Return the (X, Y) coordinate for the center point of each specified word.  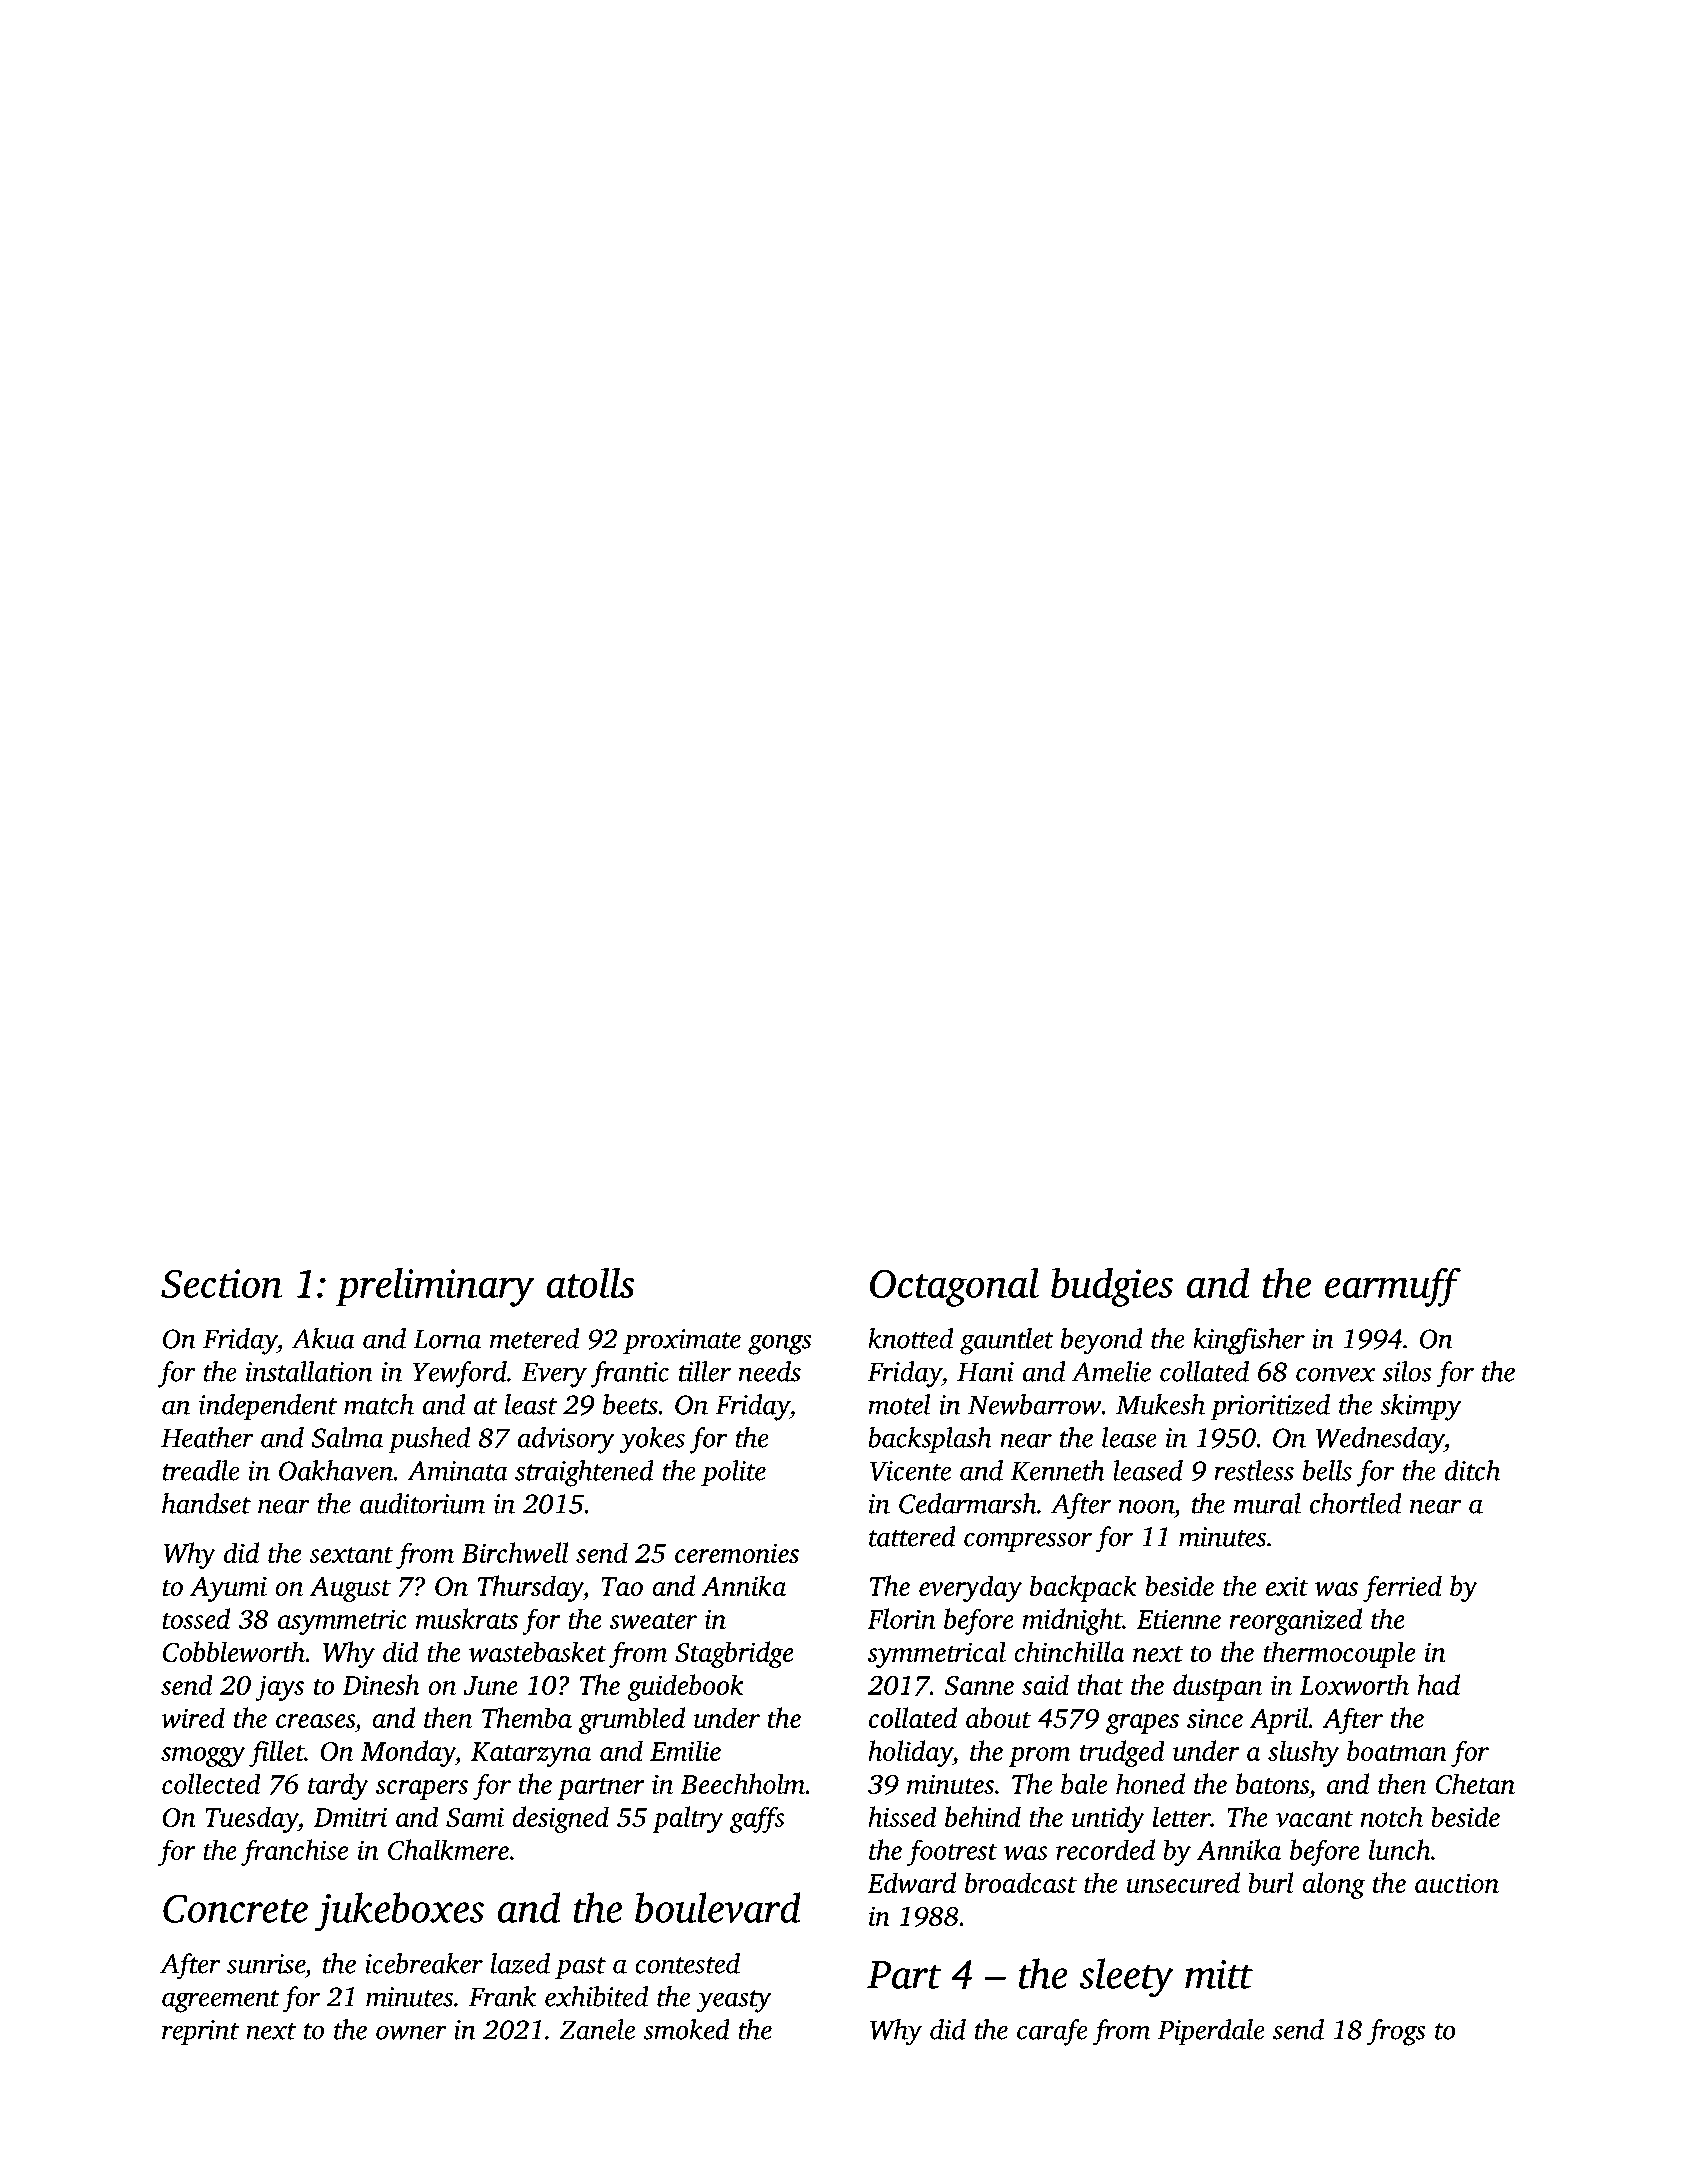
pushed (429, 1440)
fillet (276, 1753)
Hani (985, 1372)
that (1101, 1684)
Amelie (1111, 1371)
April (1279, 1720)
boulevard (718, 1907)
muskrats (467, 1618)
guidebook (685, 1687)
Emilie (685, 1750)
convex (1336, 1374)
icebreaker (424, 1963)
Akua (323, 1338)
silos (1407, 1371)
